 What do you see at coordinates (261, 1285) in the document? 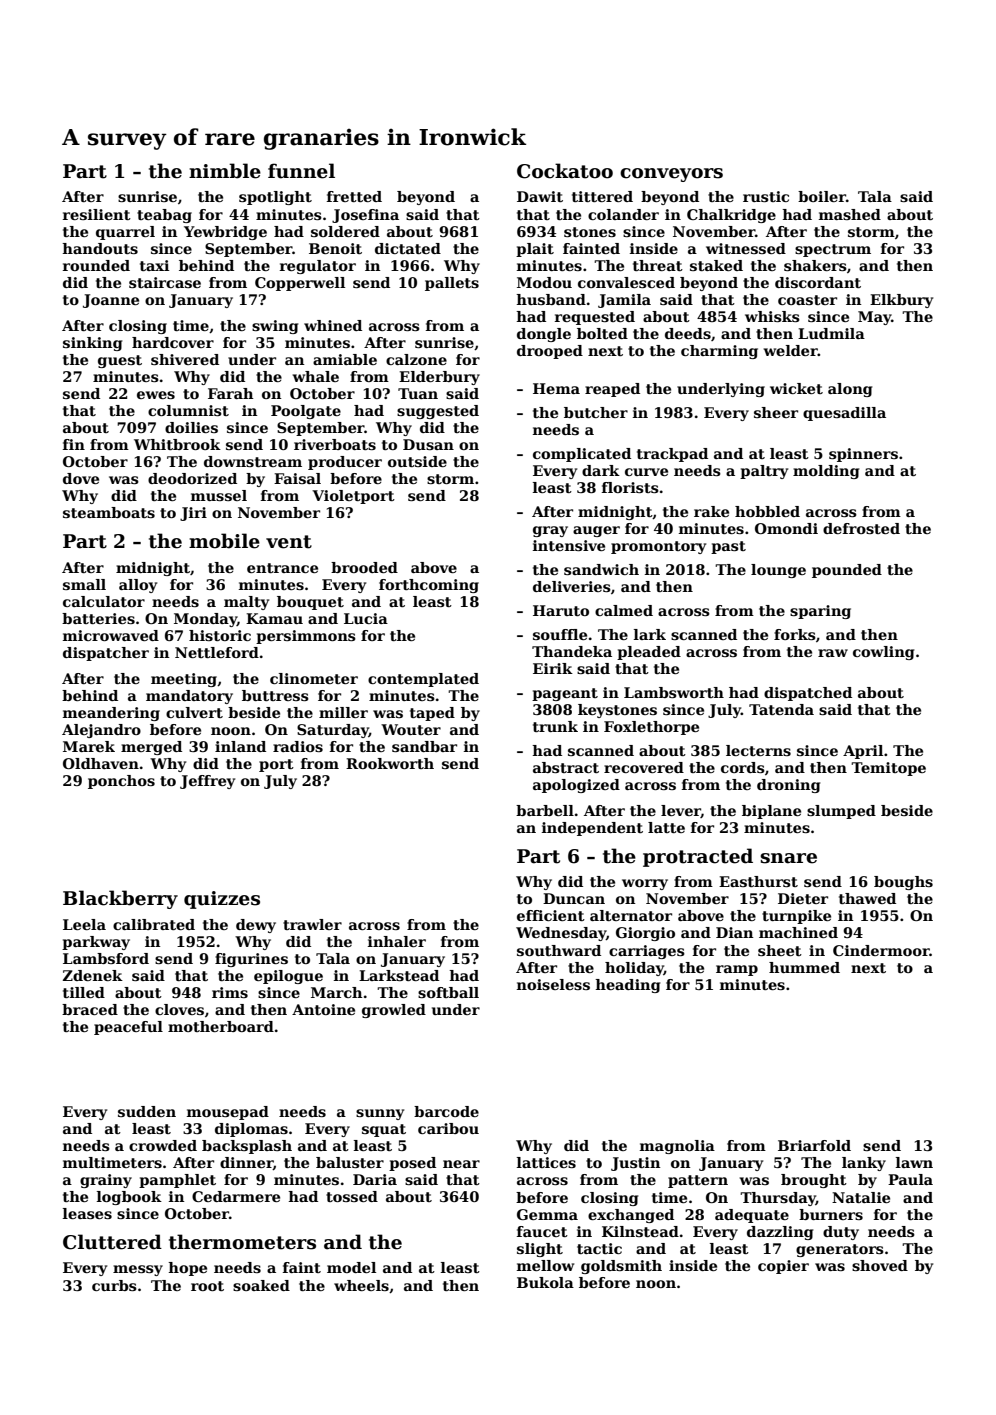
I see `soaked` at bounding box center [261, 1285].
